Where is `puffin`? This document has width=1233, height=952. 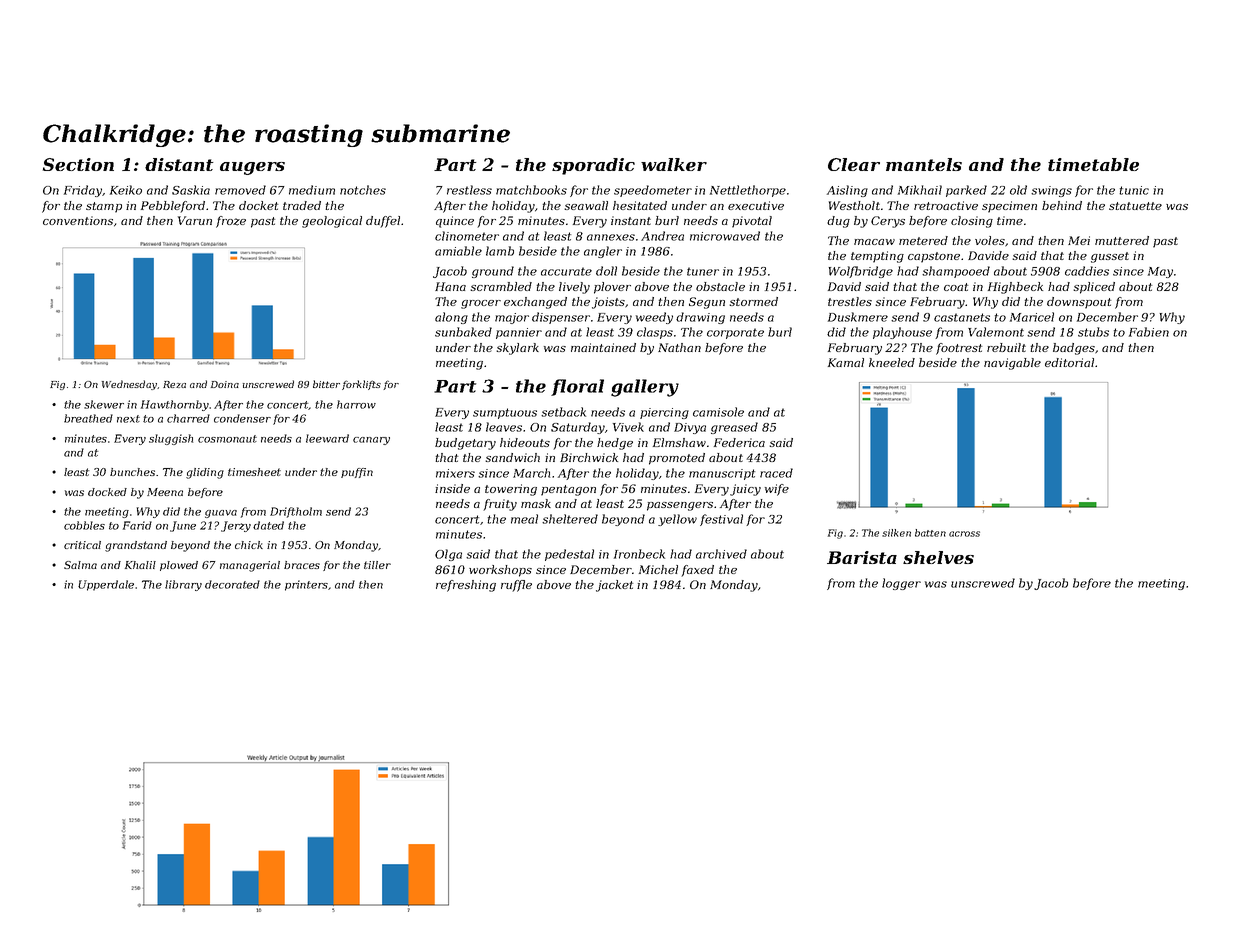
puffin is located at coordinates (357, 473).
